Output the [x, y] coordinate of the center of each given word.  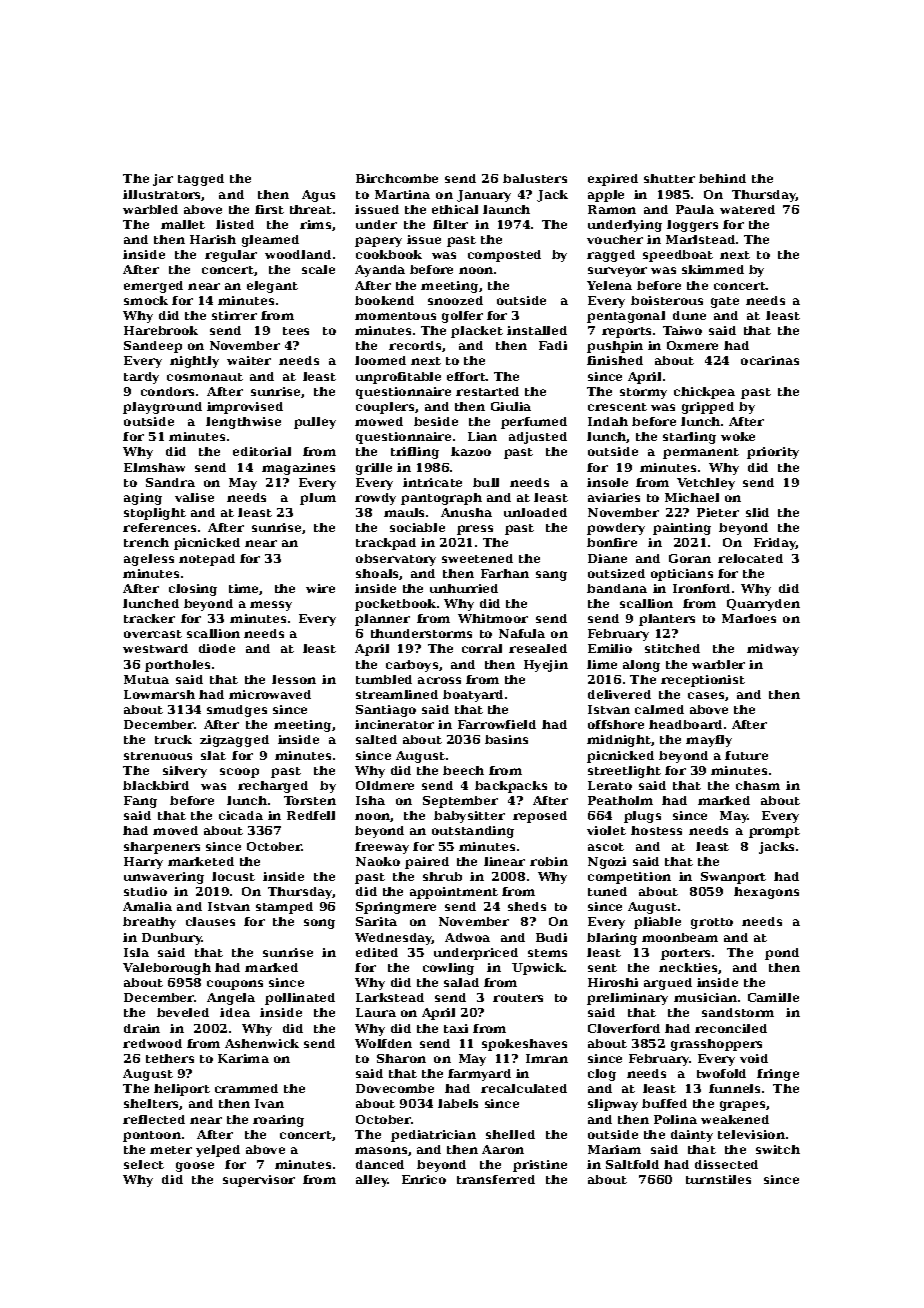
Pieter [718, 512]
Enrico [424, 1179]
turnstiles [718, 1179]
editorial [262, 451]
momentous [395, 316]
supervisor [259, 1181]
